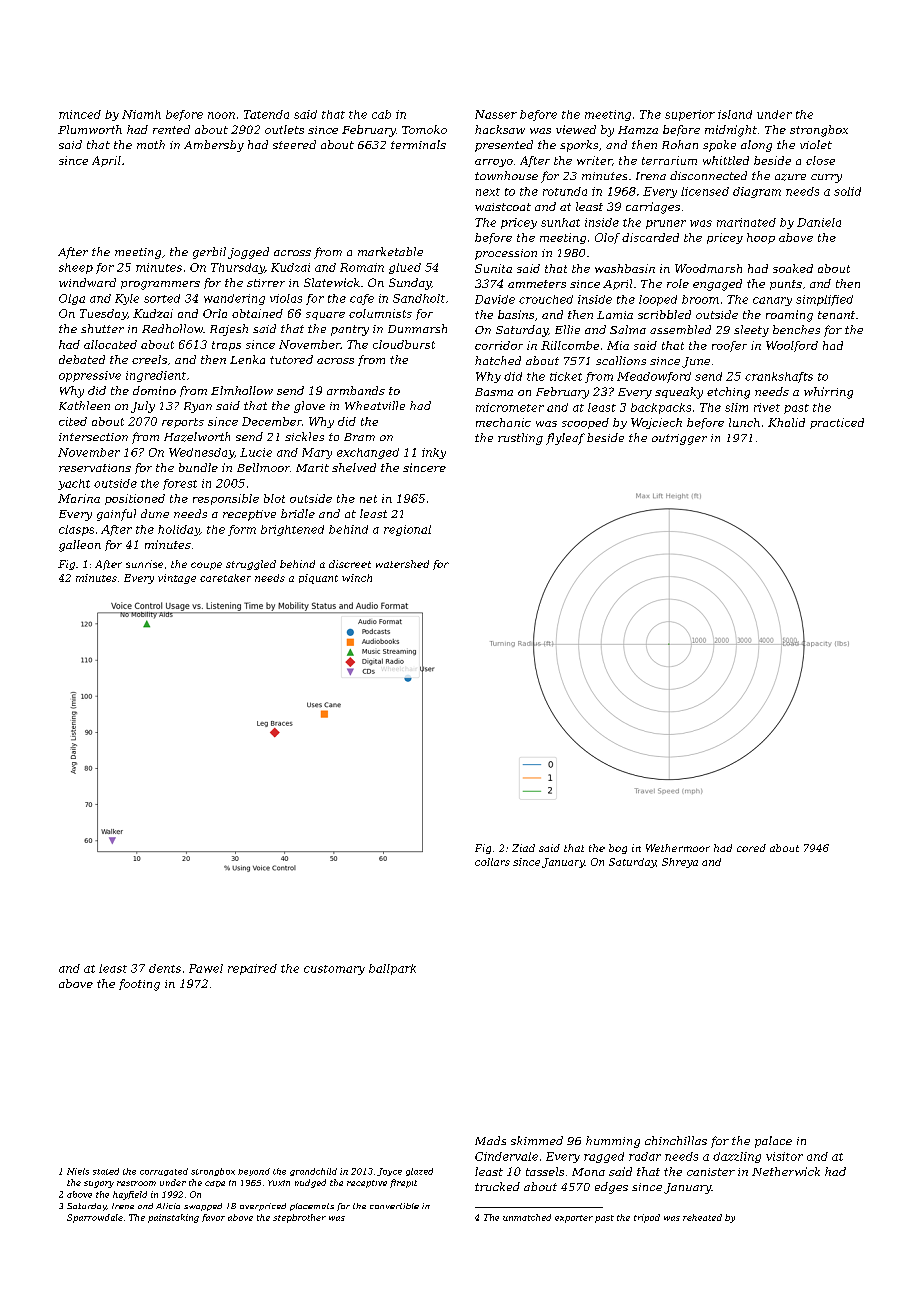 This page has width=924, height=1314. What do you see at coordinates (357, 578) in the page?
I see `winch` at bounding box center [357, 578].
